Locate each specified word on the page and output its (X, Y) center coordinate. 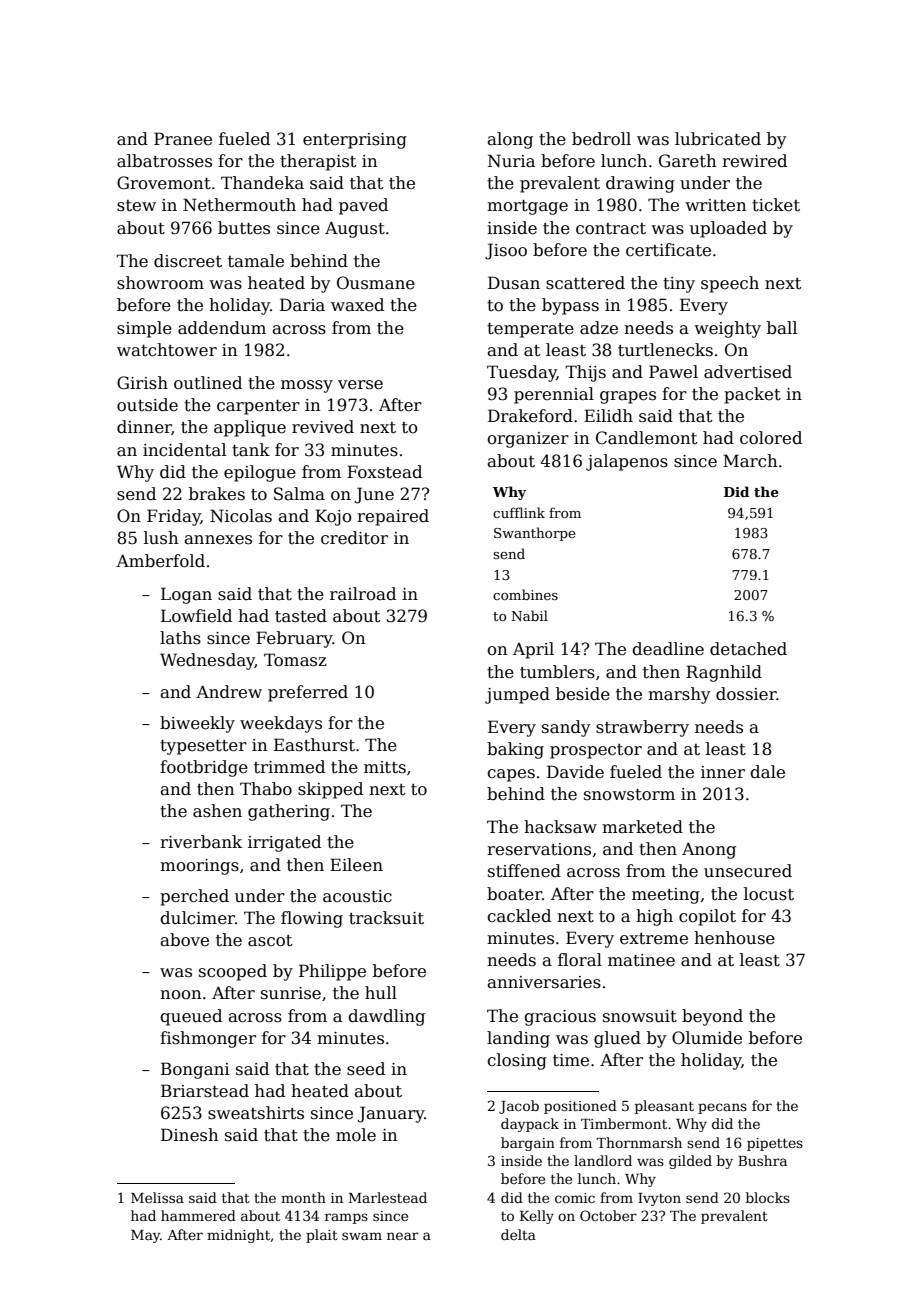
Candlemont (646, 438)
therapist (318, 162)
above (185, 940)
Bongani (195, 1070)
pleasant (664, 1107)
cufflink (519, 512)
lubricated (718, 139)
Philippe (332, 972)
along (510, 140)
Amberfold (160, 561)
